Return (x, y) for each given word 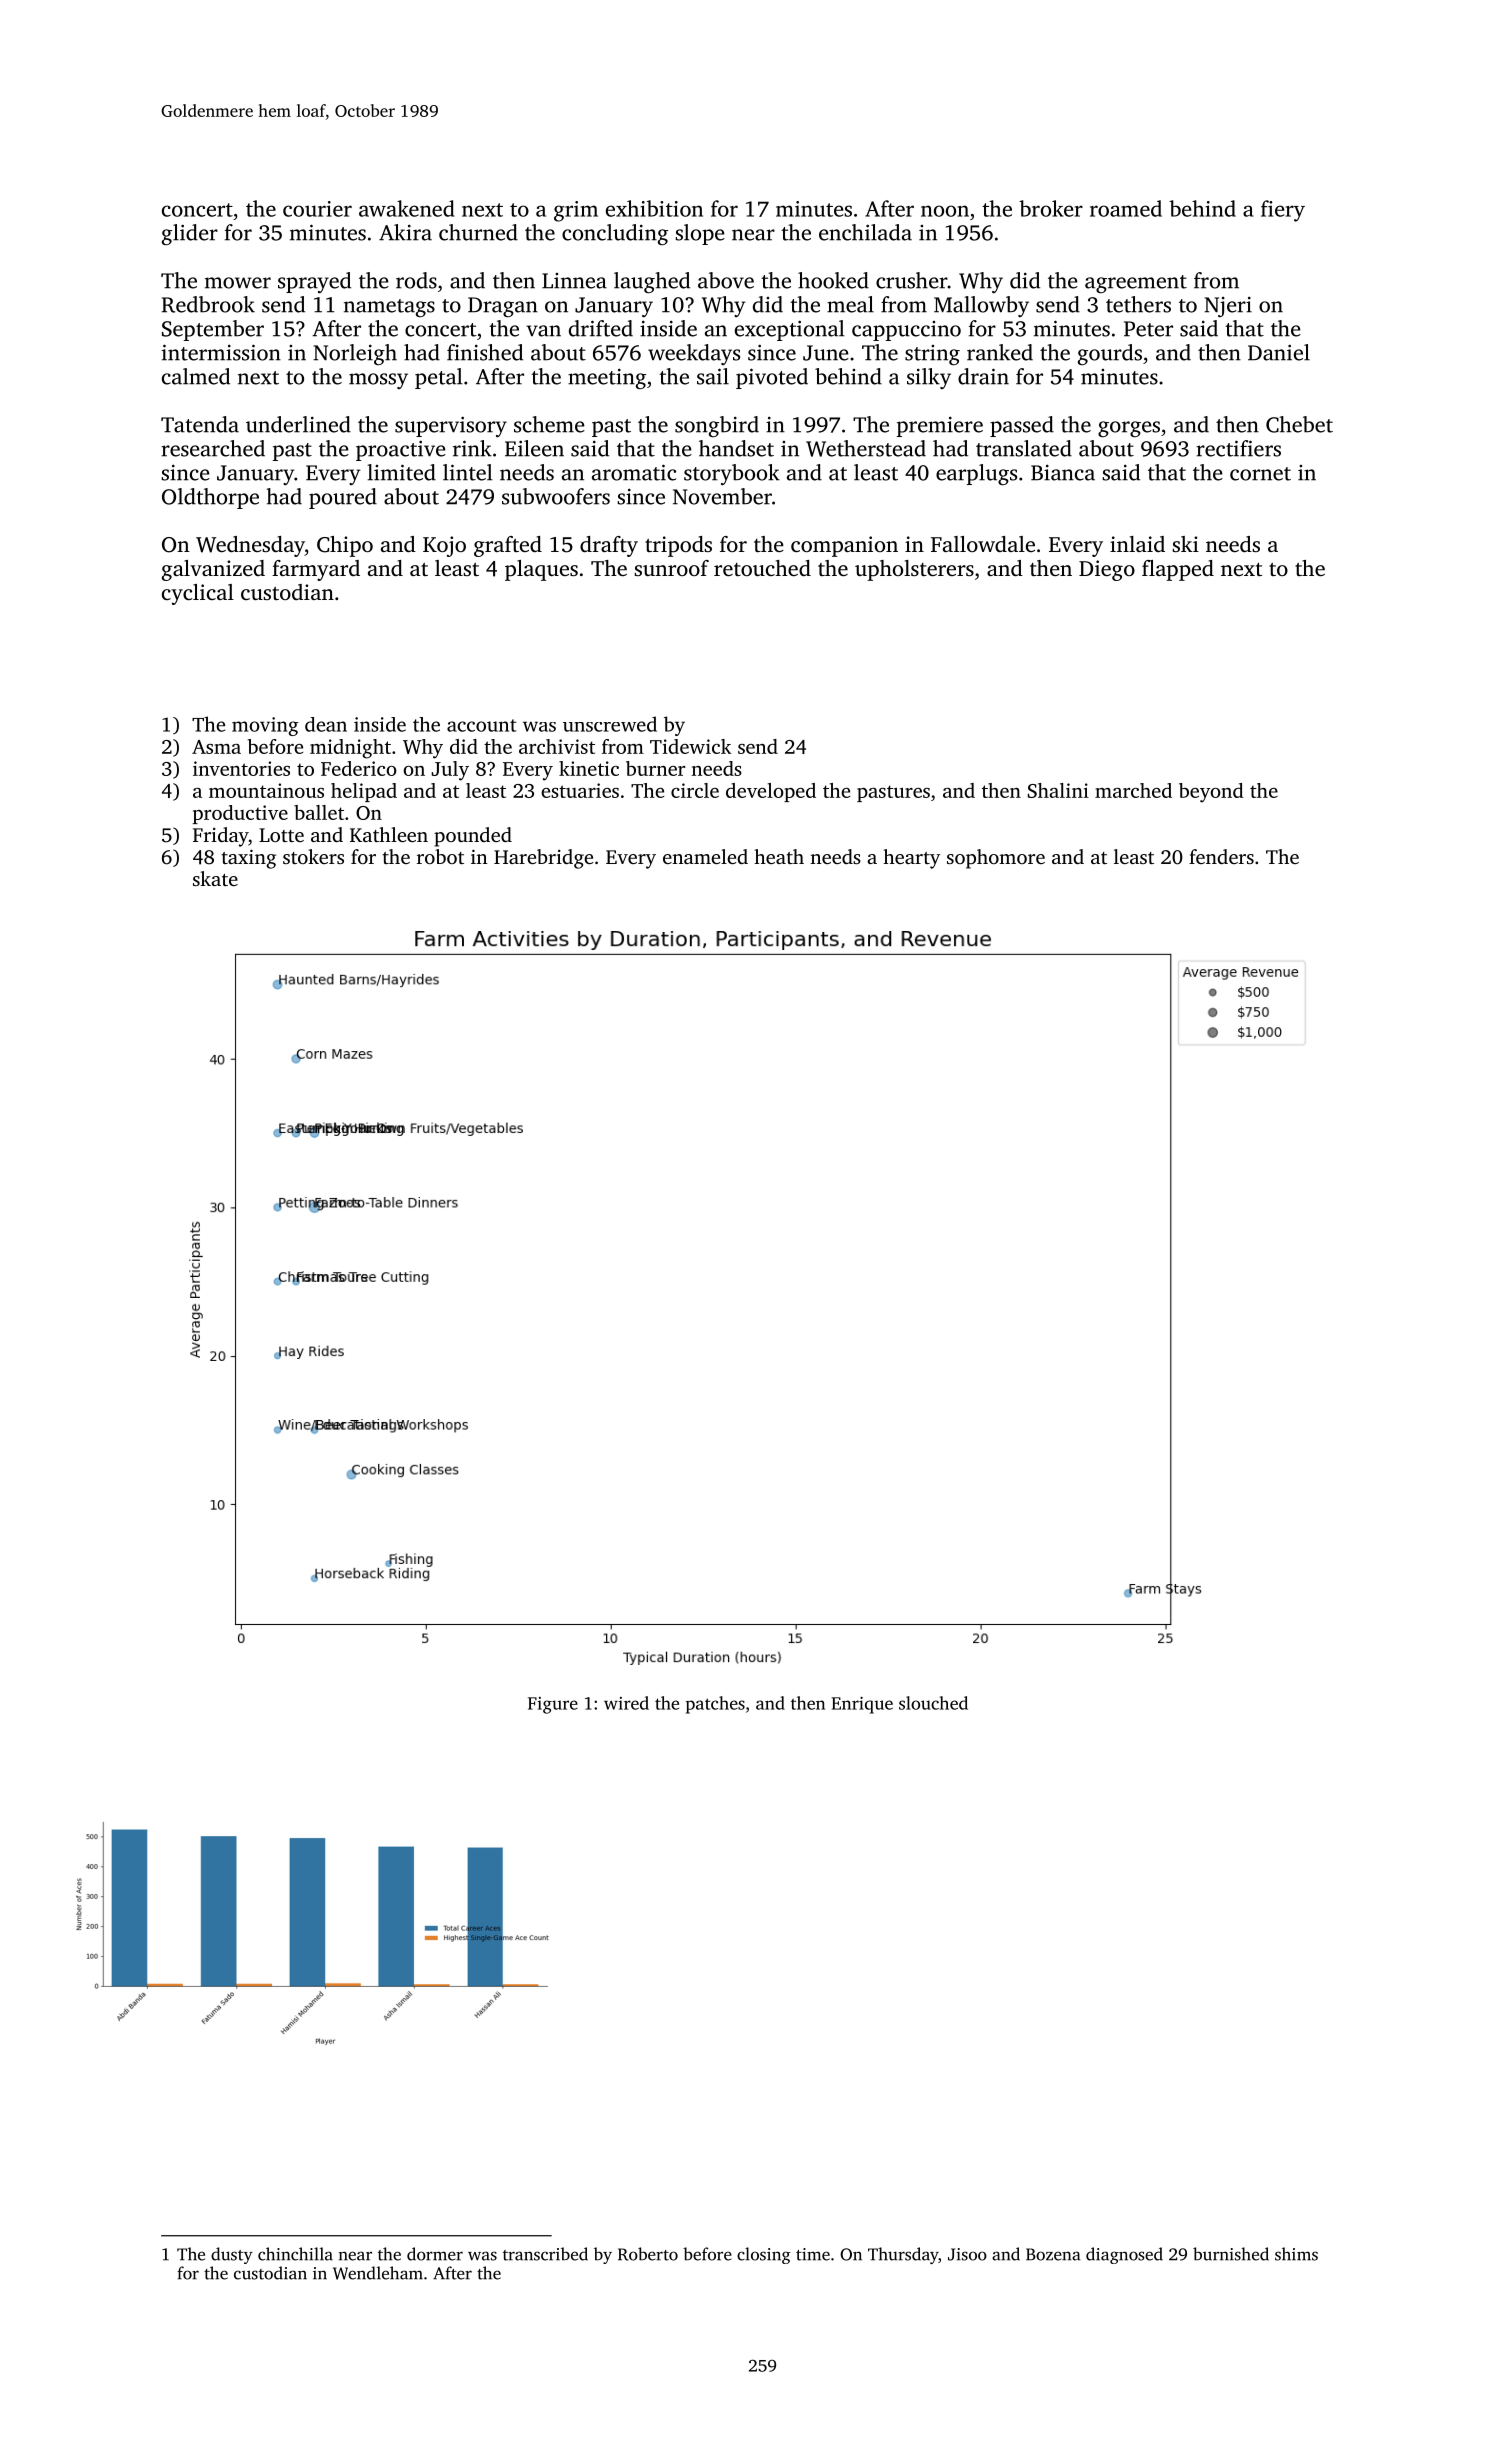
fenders (1221, 856)
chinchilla (295, 2254)
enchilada (865, 232)
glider (190, 234)
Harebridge (543, 859)
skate (215, 878)
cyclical (198, 594)
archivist (557, 746)
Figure (553, 1705)
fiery (1283, 211)
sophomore (996, 859)
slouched (933, 1703)
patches (715, 1705)
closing (764, 2255)
